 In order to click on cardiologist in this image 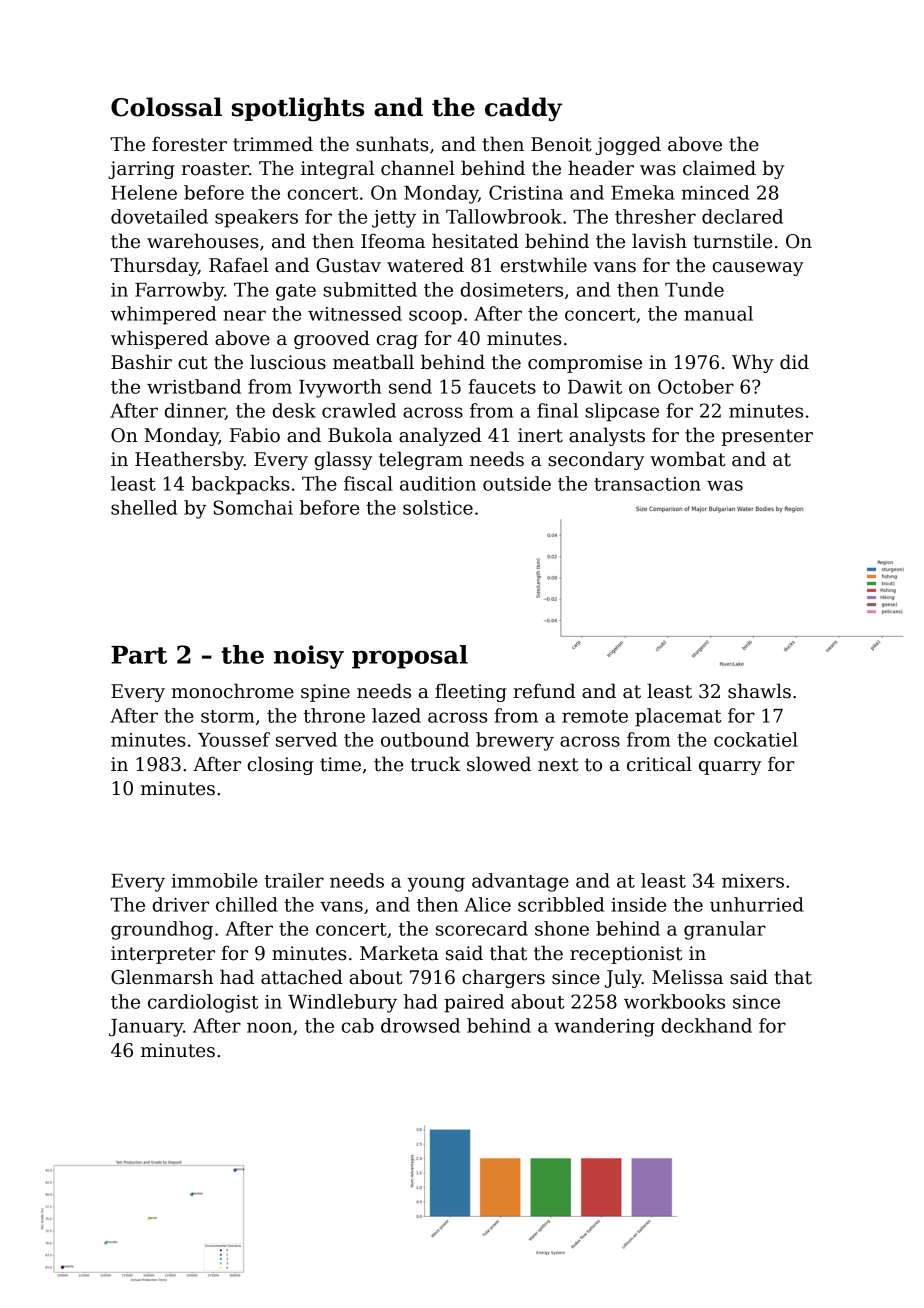, I will do `click(203, 1003)`.
